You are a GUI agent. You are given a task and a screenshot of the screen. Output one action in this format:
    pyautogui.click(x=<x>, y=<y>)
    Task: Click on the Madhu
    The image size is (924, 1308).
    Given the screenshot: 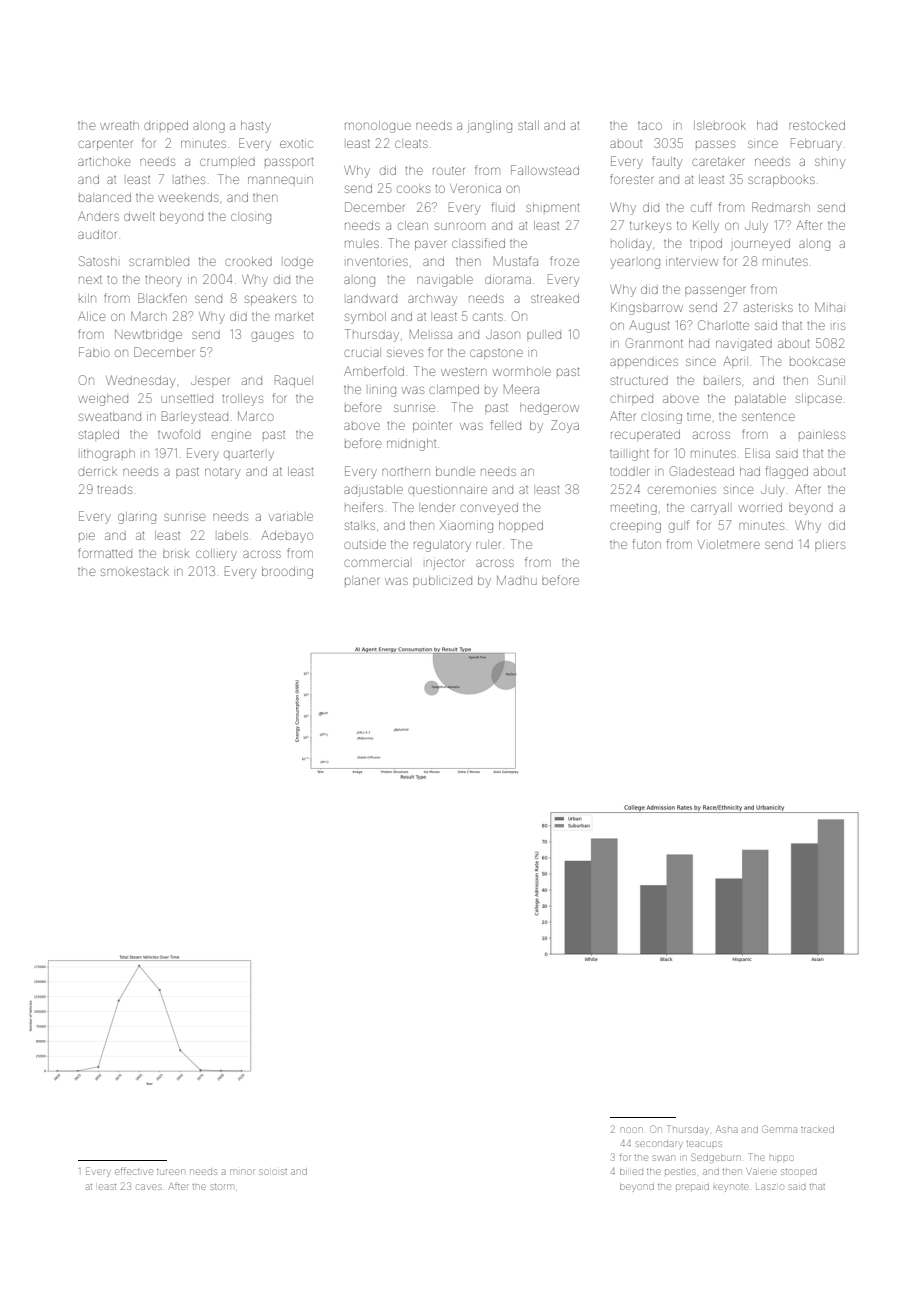 What is the action you would take?
    pyautogui.click(x=517, y=580)
